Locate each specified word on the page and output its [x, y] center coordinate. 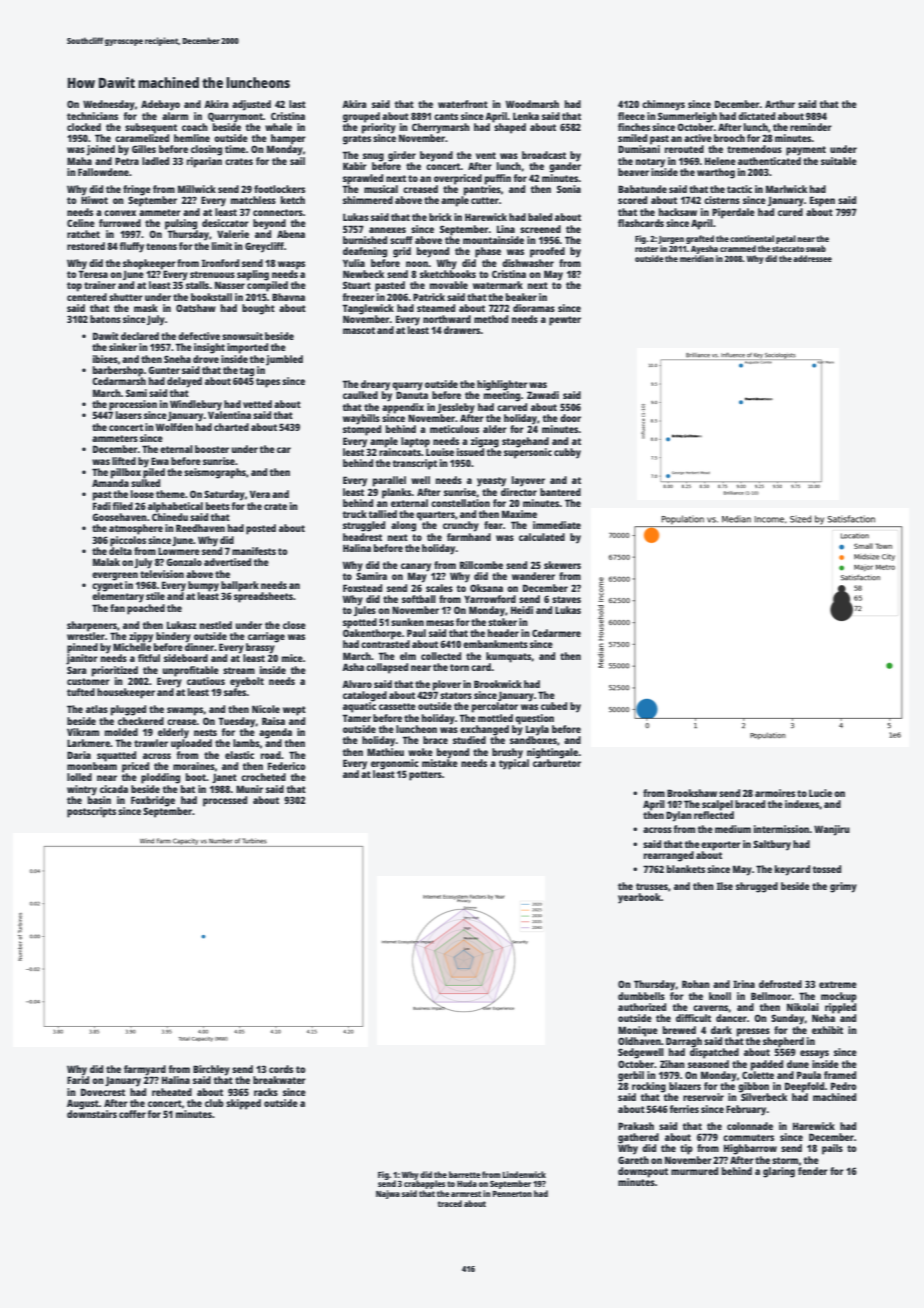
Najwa [388, 1194]
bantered [560, 492]
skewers [562, 565]
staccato [788, 249]
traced [450, 1203]
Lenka [526, 116]
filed [122, 506]
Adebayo [160, 105]
